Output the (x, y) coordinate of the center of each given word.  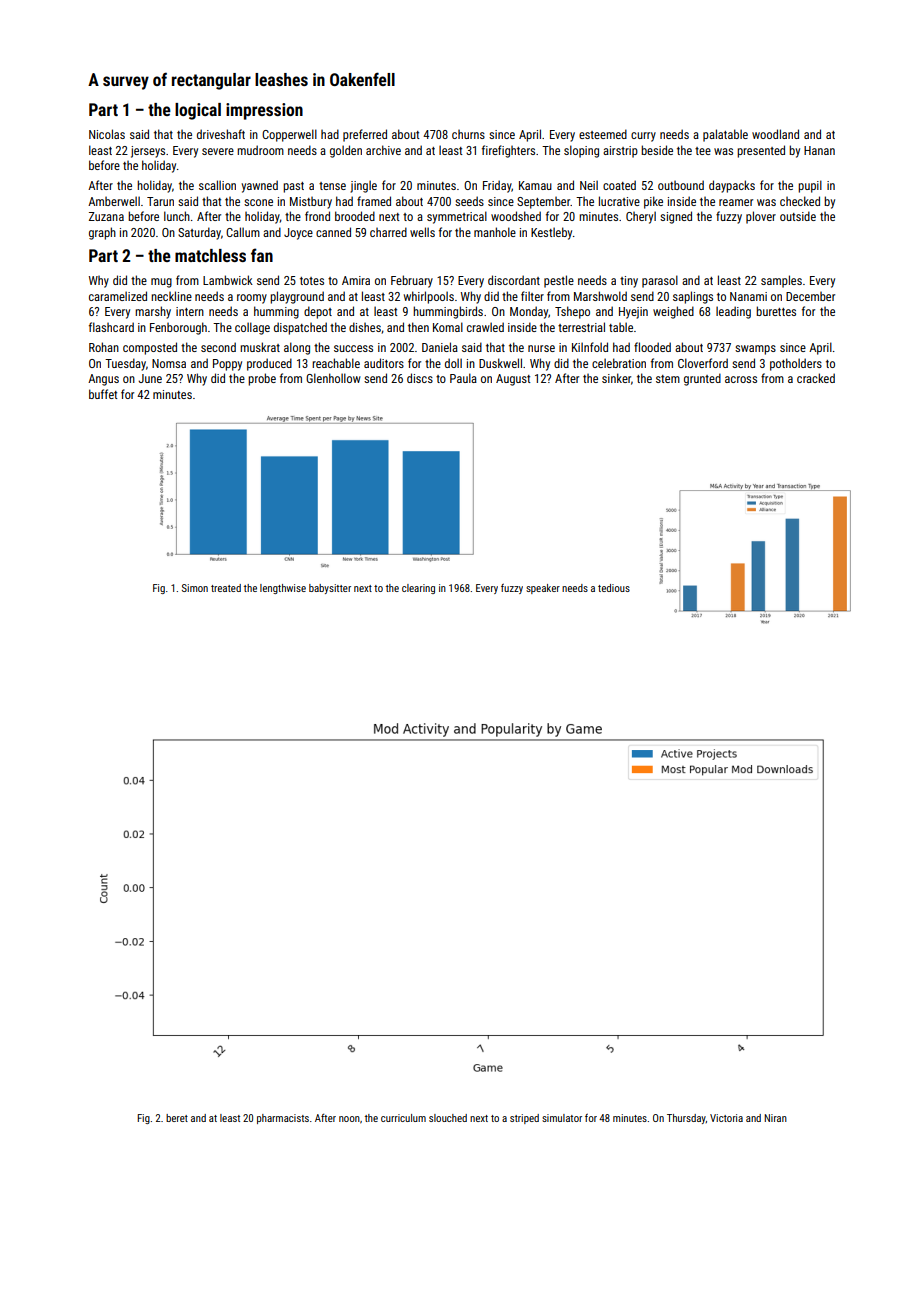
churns (468, 134)
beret (177, 1118)
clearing (418, 589)
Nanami (748, 296)
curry (643, 137)
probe (262, 379)
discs (420, 378)
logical (198, 111)
